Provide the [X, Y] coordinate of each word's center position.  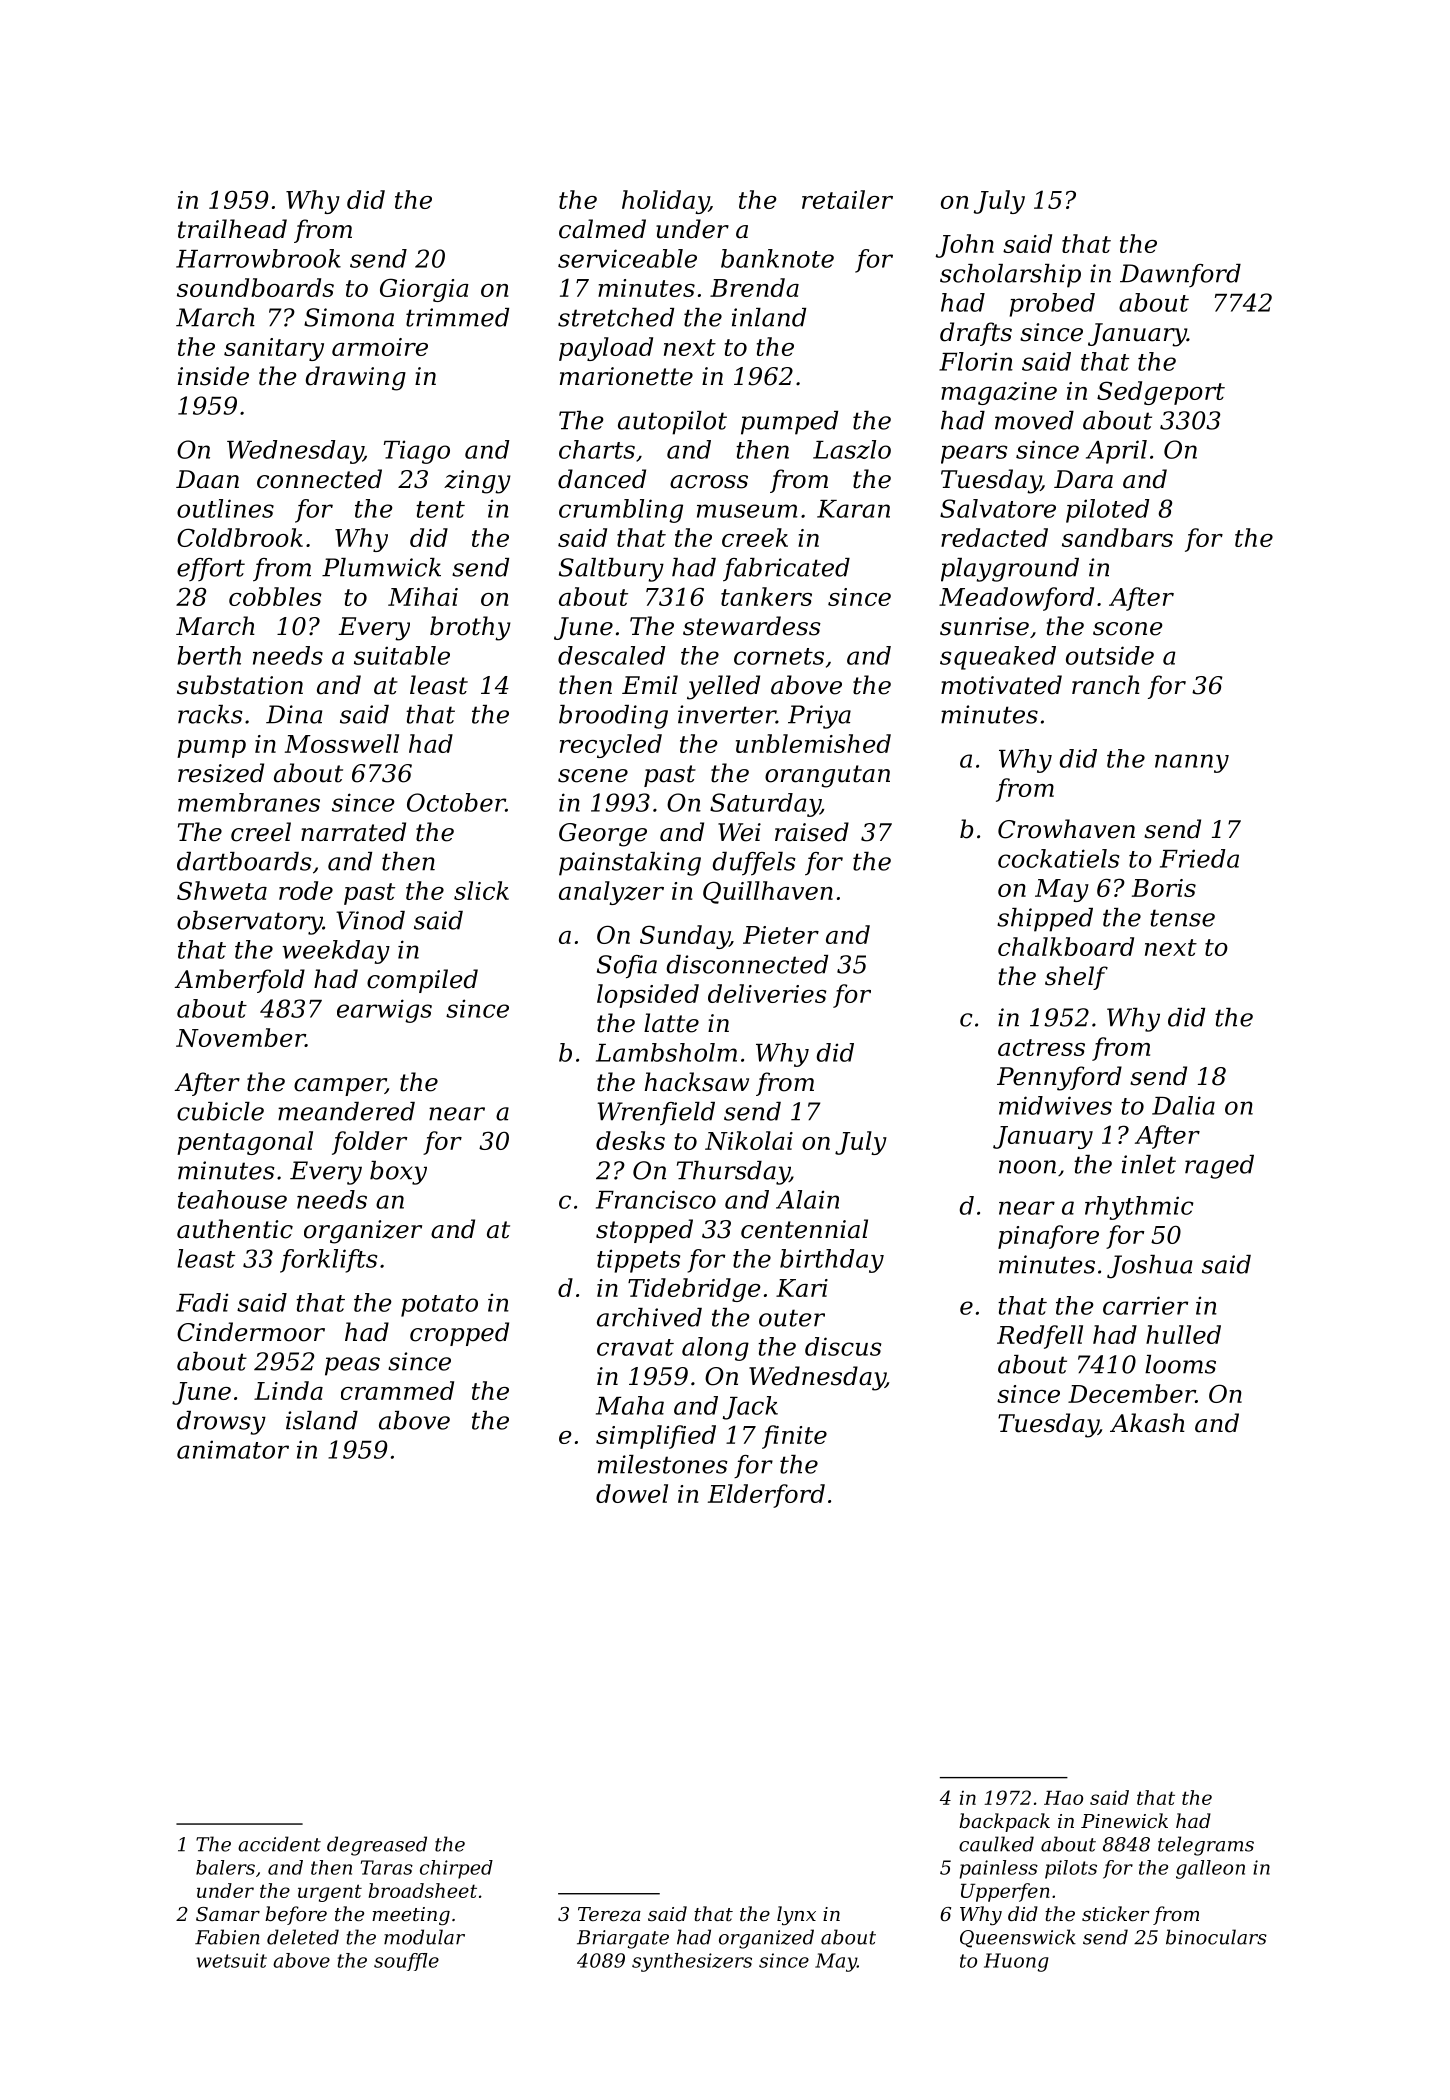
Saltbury [611, 570]
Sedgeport [1161, 393]
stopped [644, 1231]
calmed [602, 229]
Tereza [609, 1914]
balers [225, 1867]
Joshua [1149, 1267]
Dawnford [1180, 275]
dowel [632, 1493]
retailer [847, 199]
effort [211, 569]
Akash [1147, 1423]
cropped [459, 1334]
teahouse [232, 1199]
